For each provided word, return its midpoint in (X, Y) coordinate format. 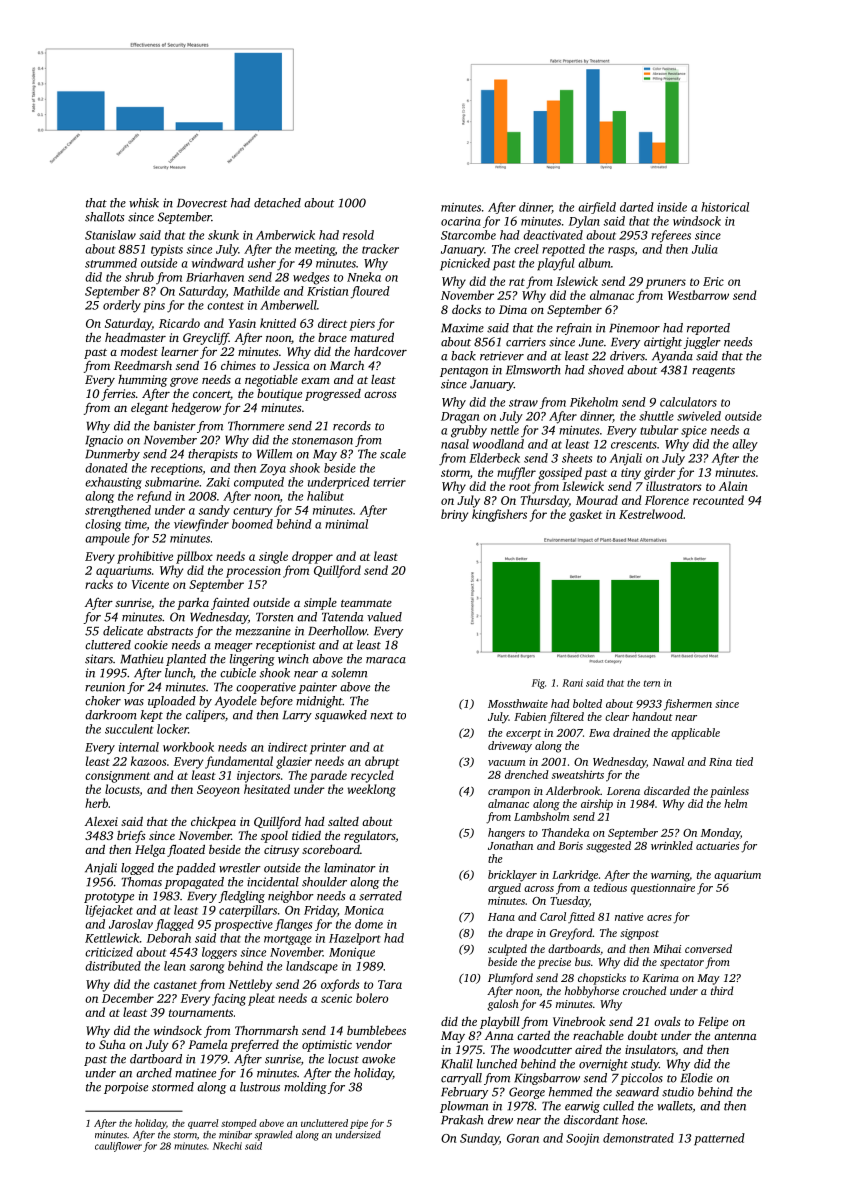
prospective (243, 925)
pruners (666, 284)
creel (526, 249)
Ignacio (104, 441)
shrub (139, 277)
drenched (527, 774)
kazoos (149, 761)
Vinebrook (579, 1021)
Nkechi (227, 1146)
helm (735, 803)
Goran (523, 1138)
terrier (389, 482)
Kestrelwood (651, 514)
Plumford (510, 979)
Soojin (582, 1140)
